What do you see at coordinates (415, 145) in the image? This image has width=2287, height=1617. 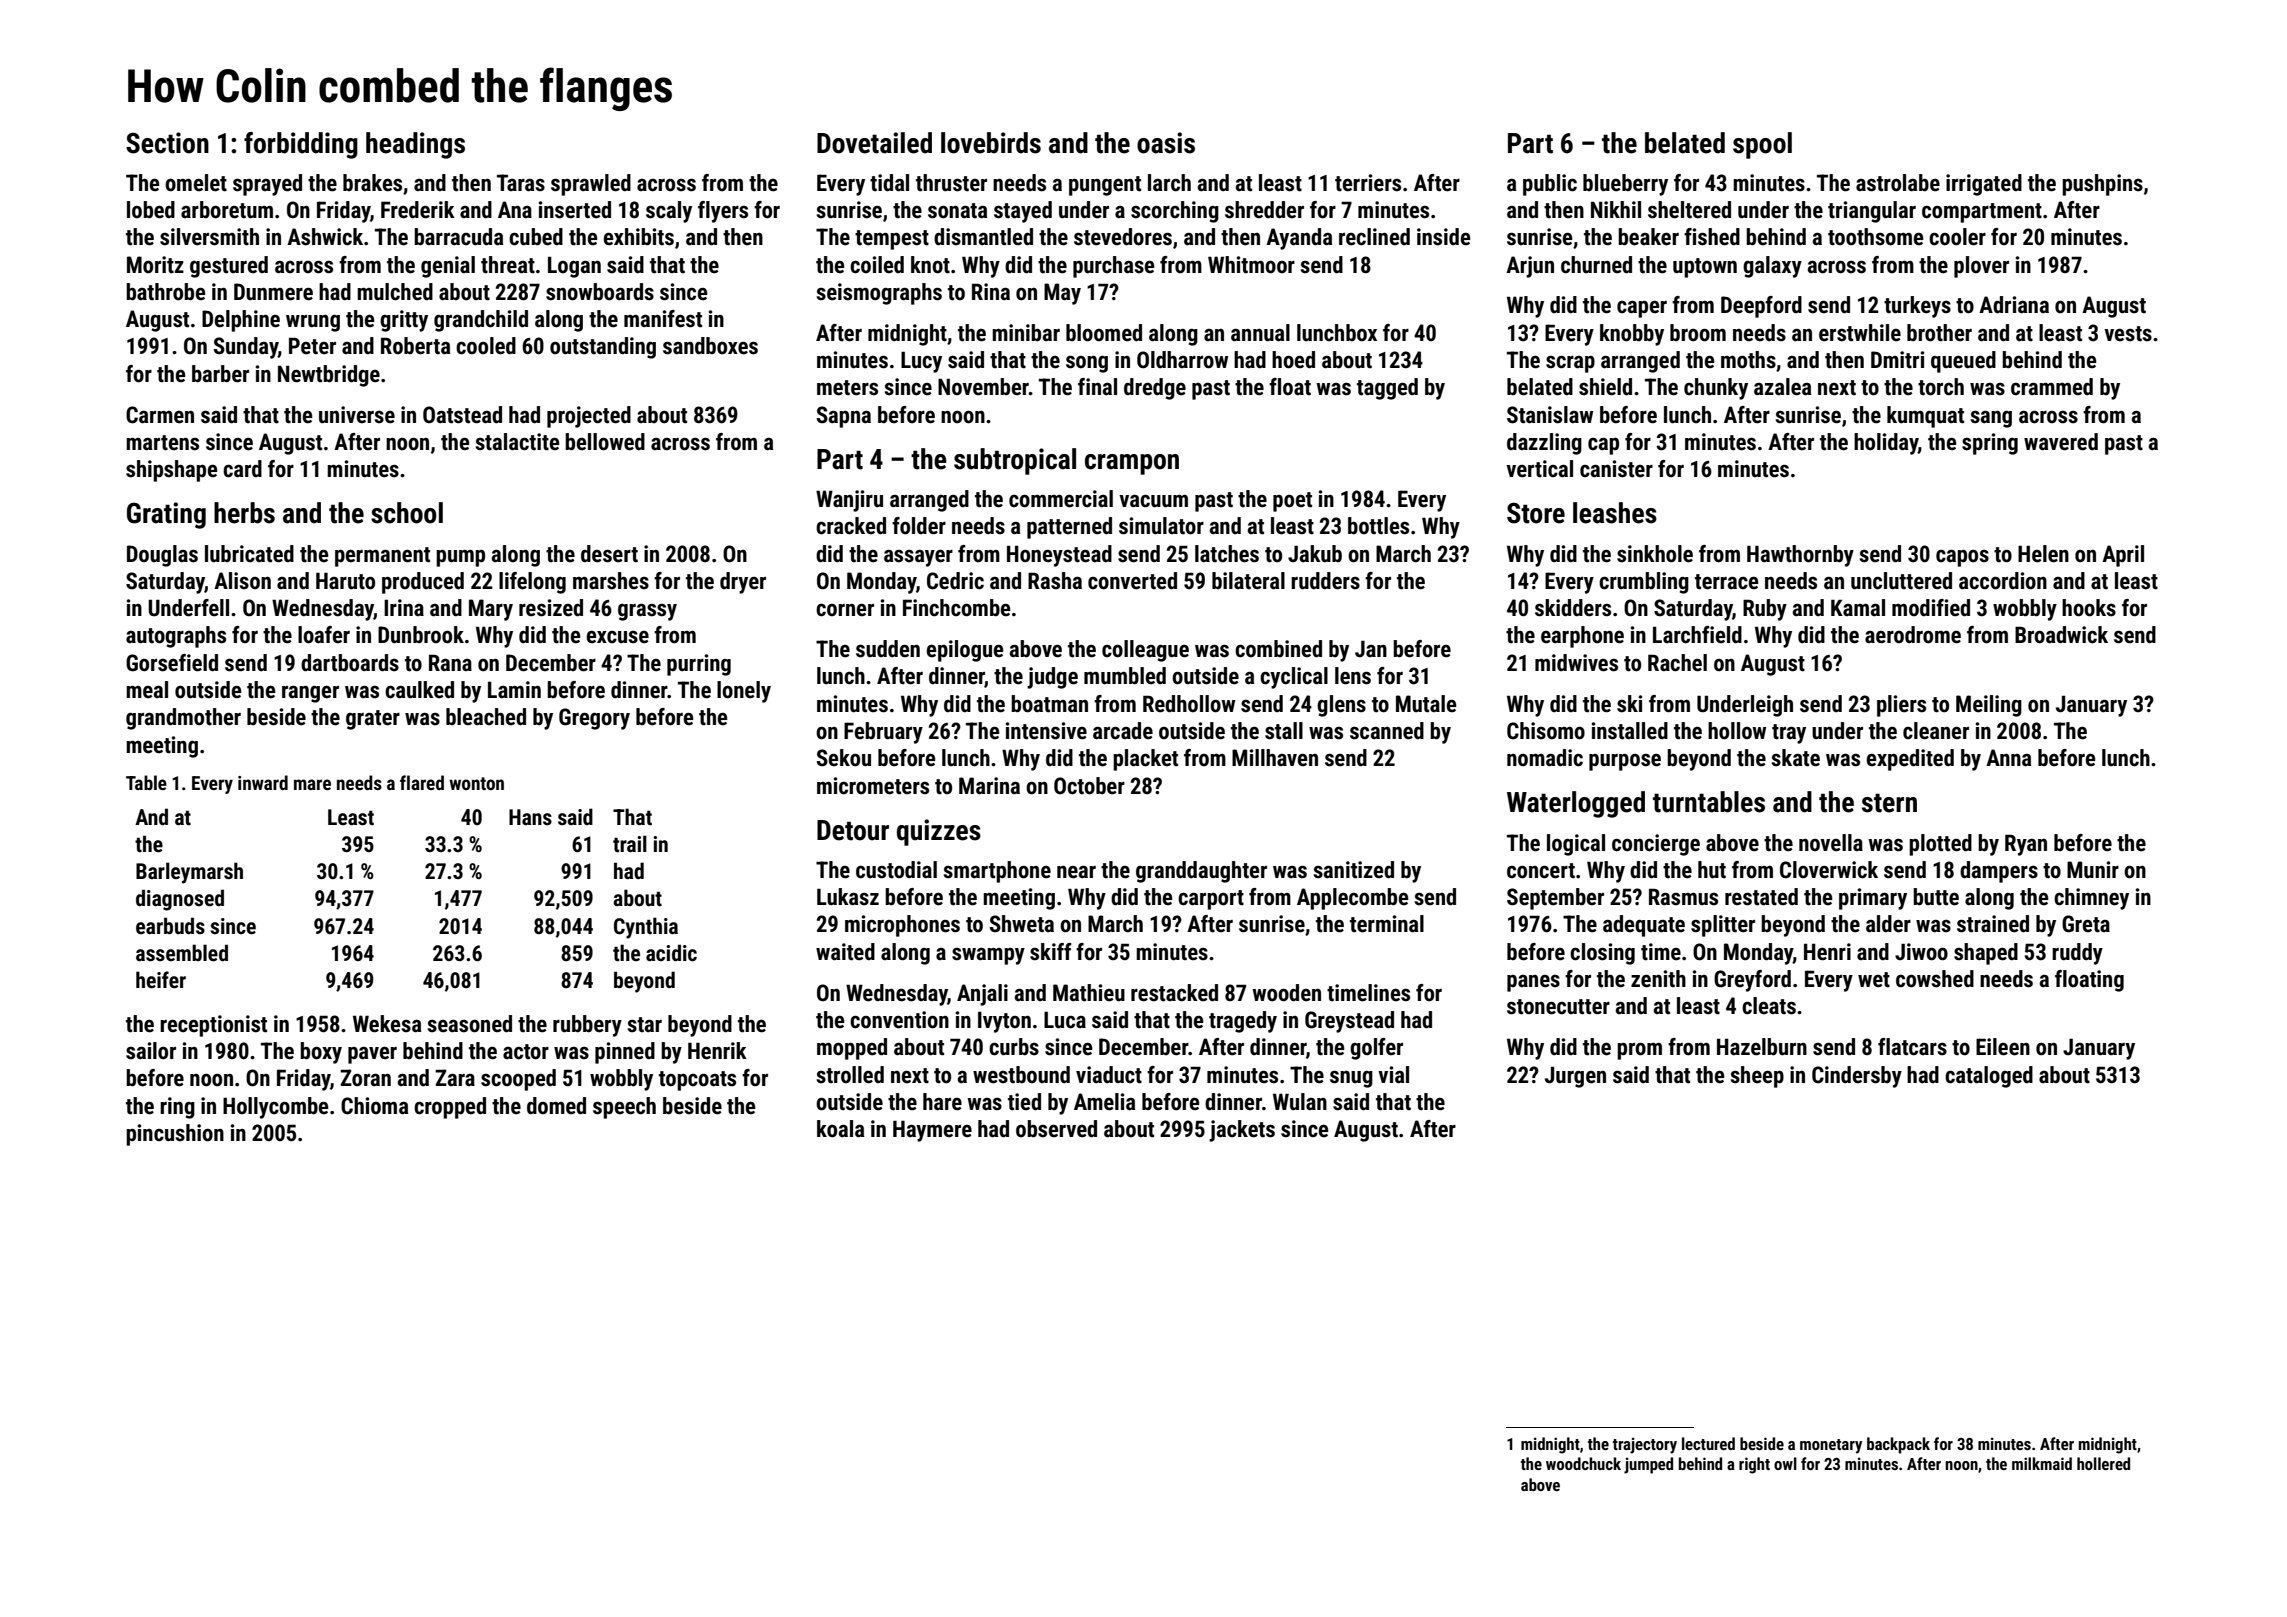 I see `headings` at bounding box center [415, 145].
